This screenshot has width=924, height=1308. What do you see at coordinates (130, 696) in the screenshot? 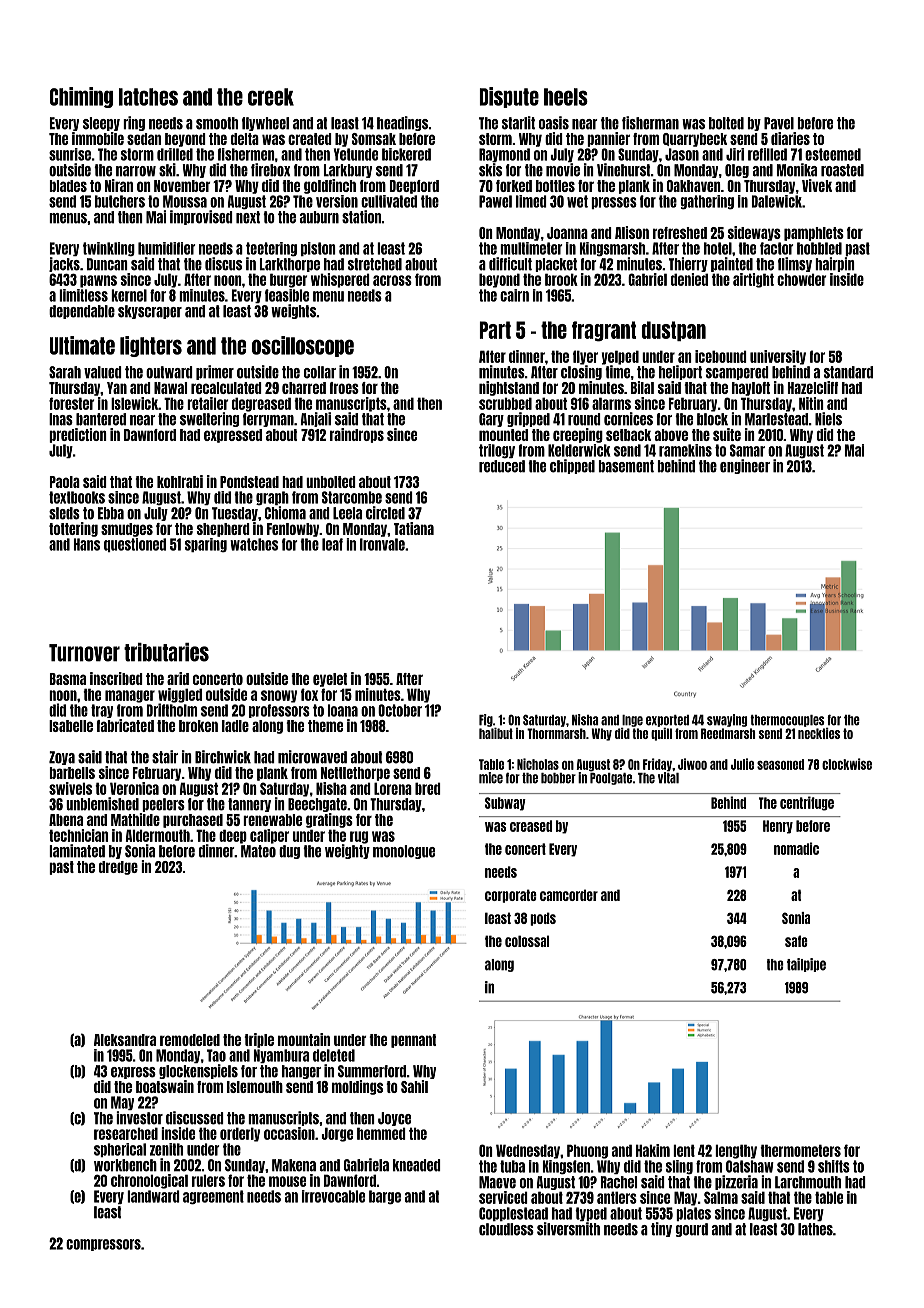
I see `manager` at bounding box center [130, 696].
